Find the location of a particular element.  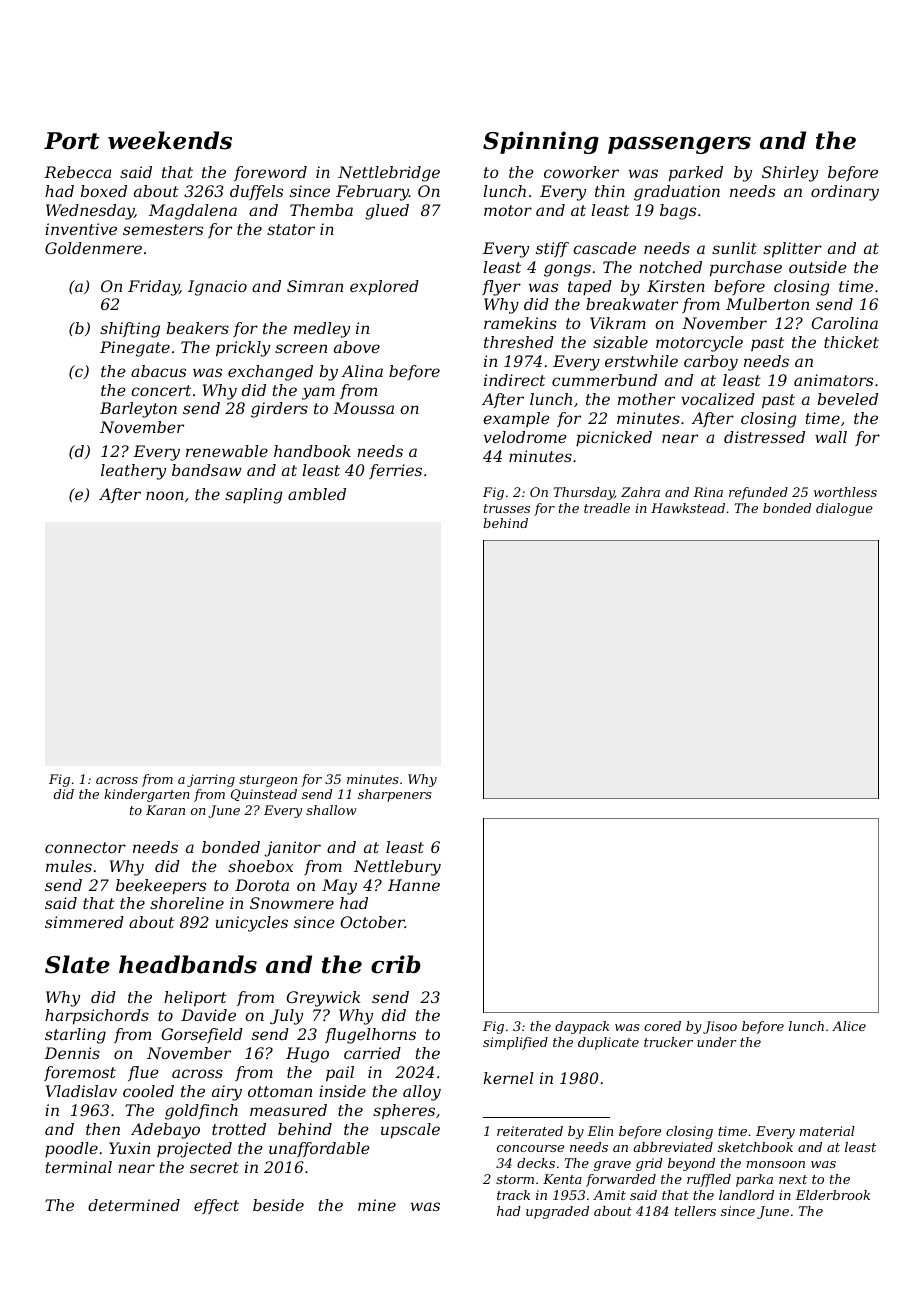

Hanne is located at coordinates (414, 885).
